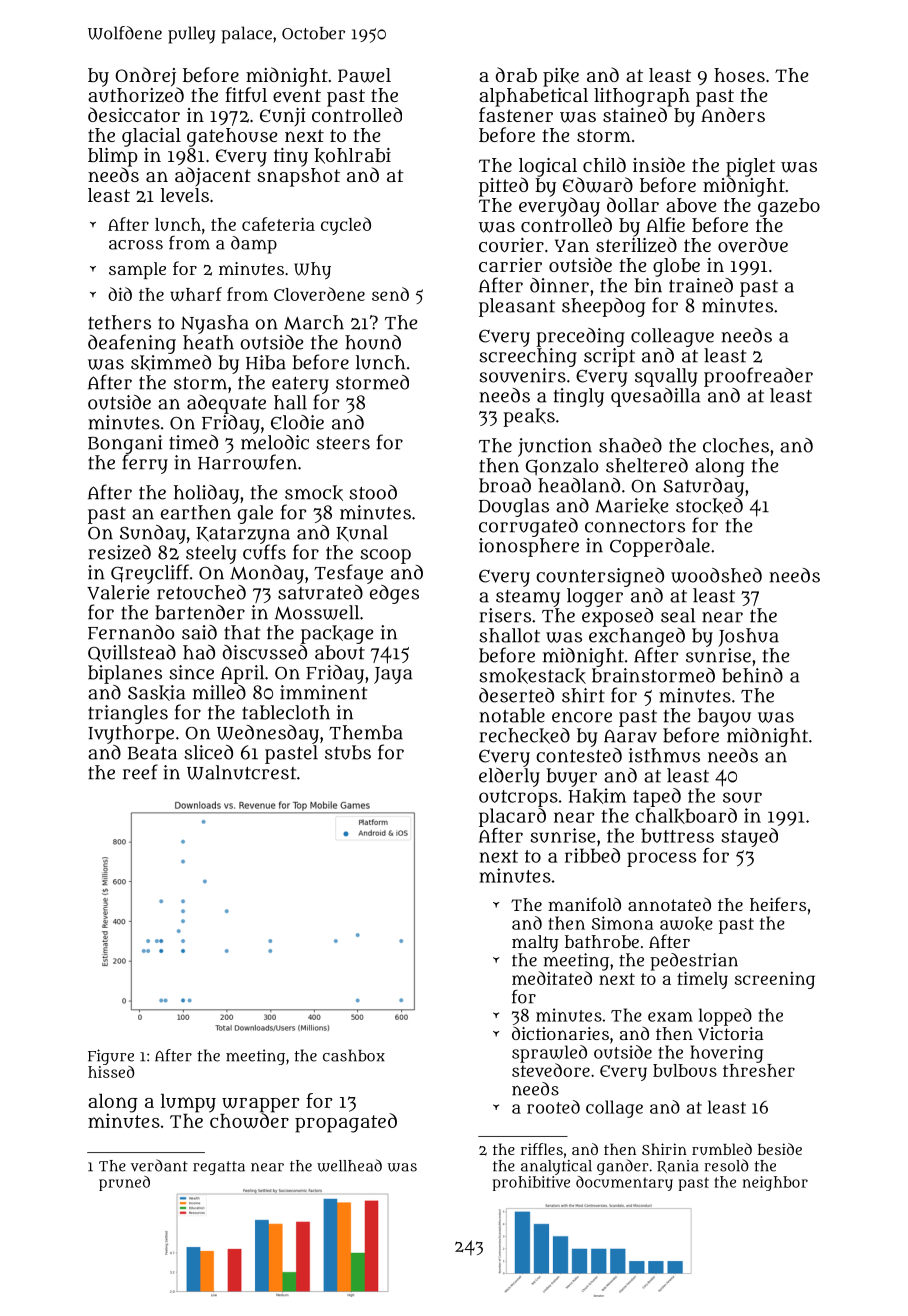 The height and width of the image is (1316, 908). Describe the element at coordinates (542, 1149) in the image. I see `riffles` at that location.
